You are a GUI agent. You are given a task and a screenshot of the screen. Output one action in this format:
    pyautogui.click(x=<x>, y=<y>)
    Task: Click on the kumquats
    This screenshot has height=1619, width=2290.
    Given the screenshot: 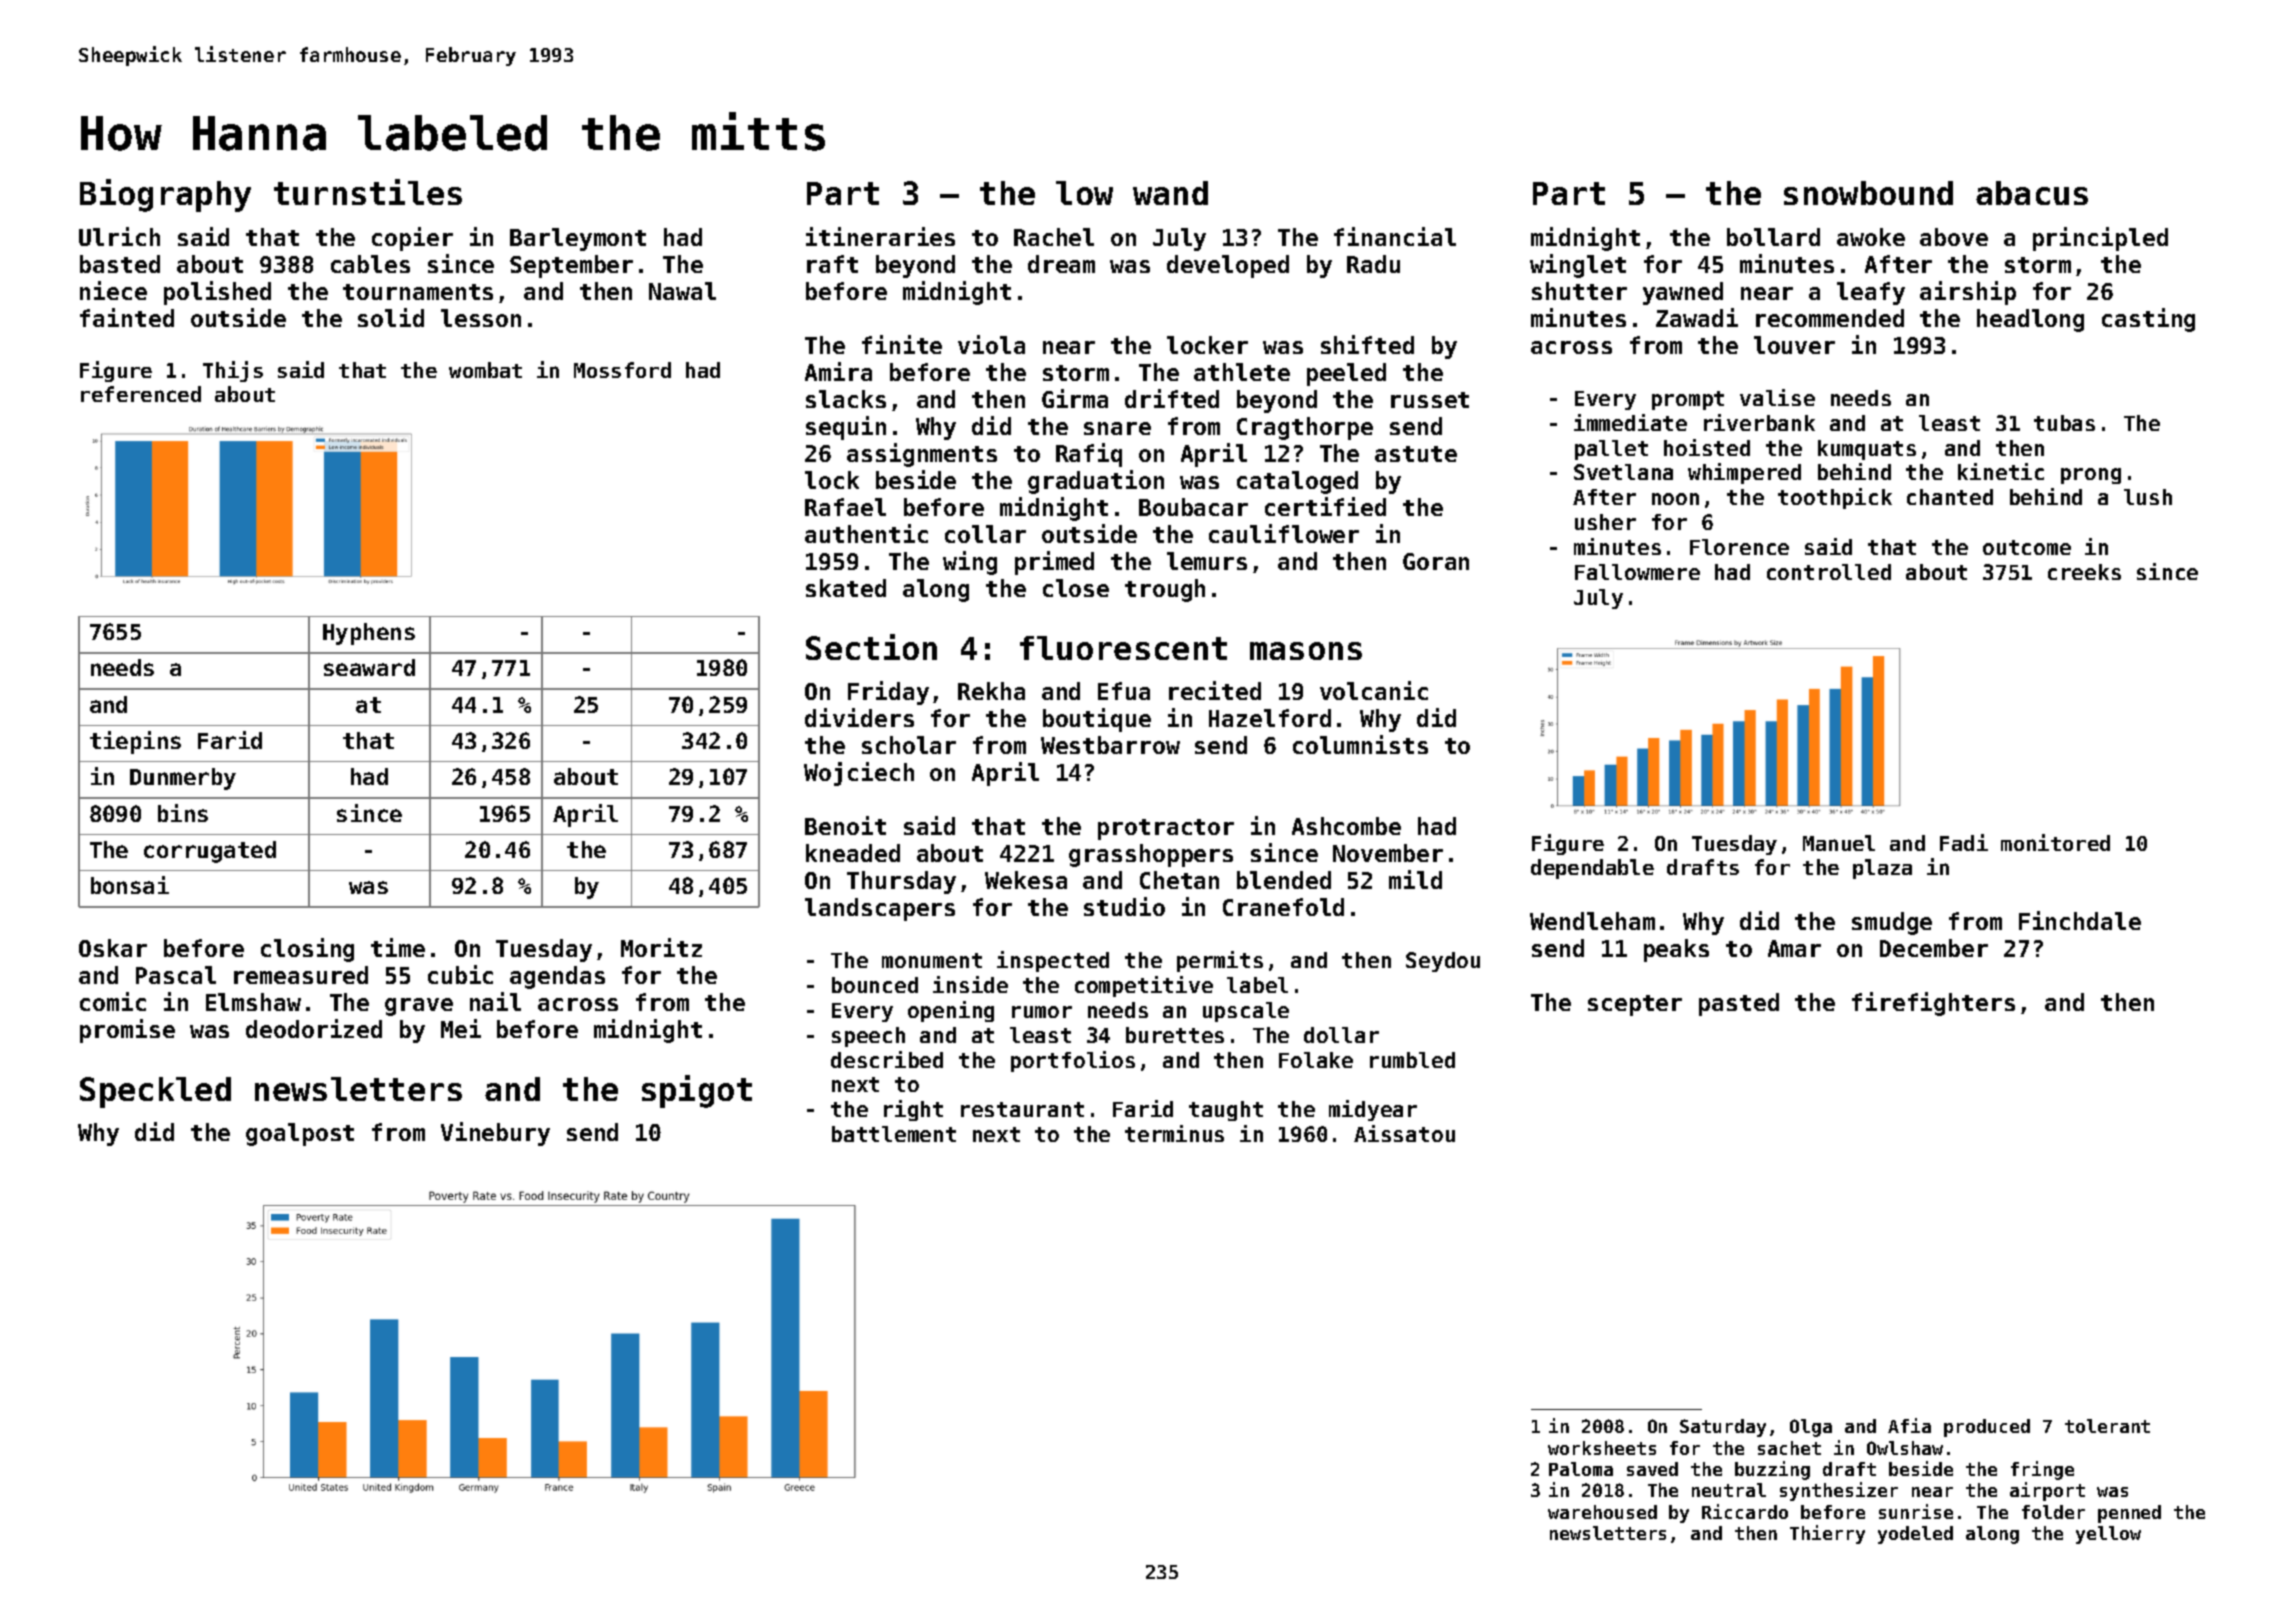 What is the action you would take?
    pyautogui.click(x=1867, y=450)
